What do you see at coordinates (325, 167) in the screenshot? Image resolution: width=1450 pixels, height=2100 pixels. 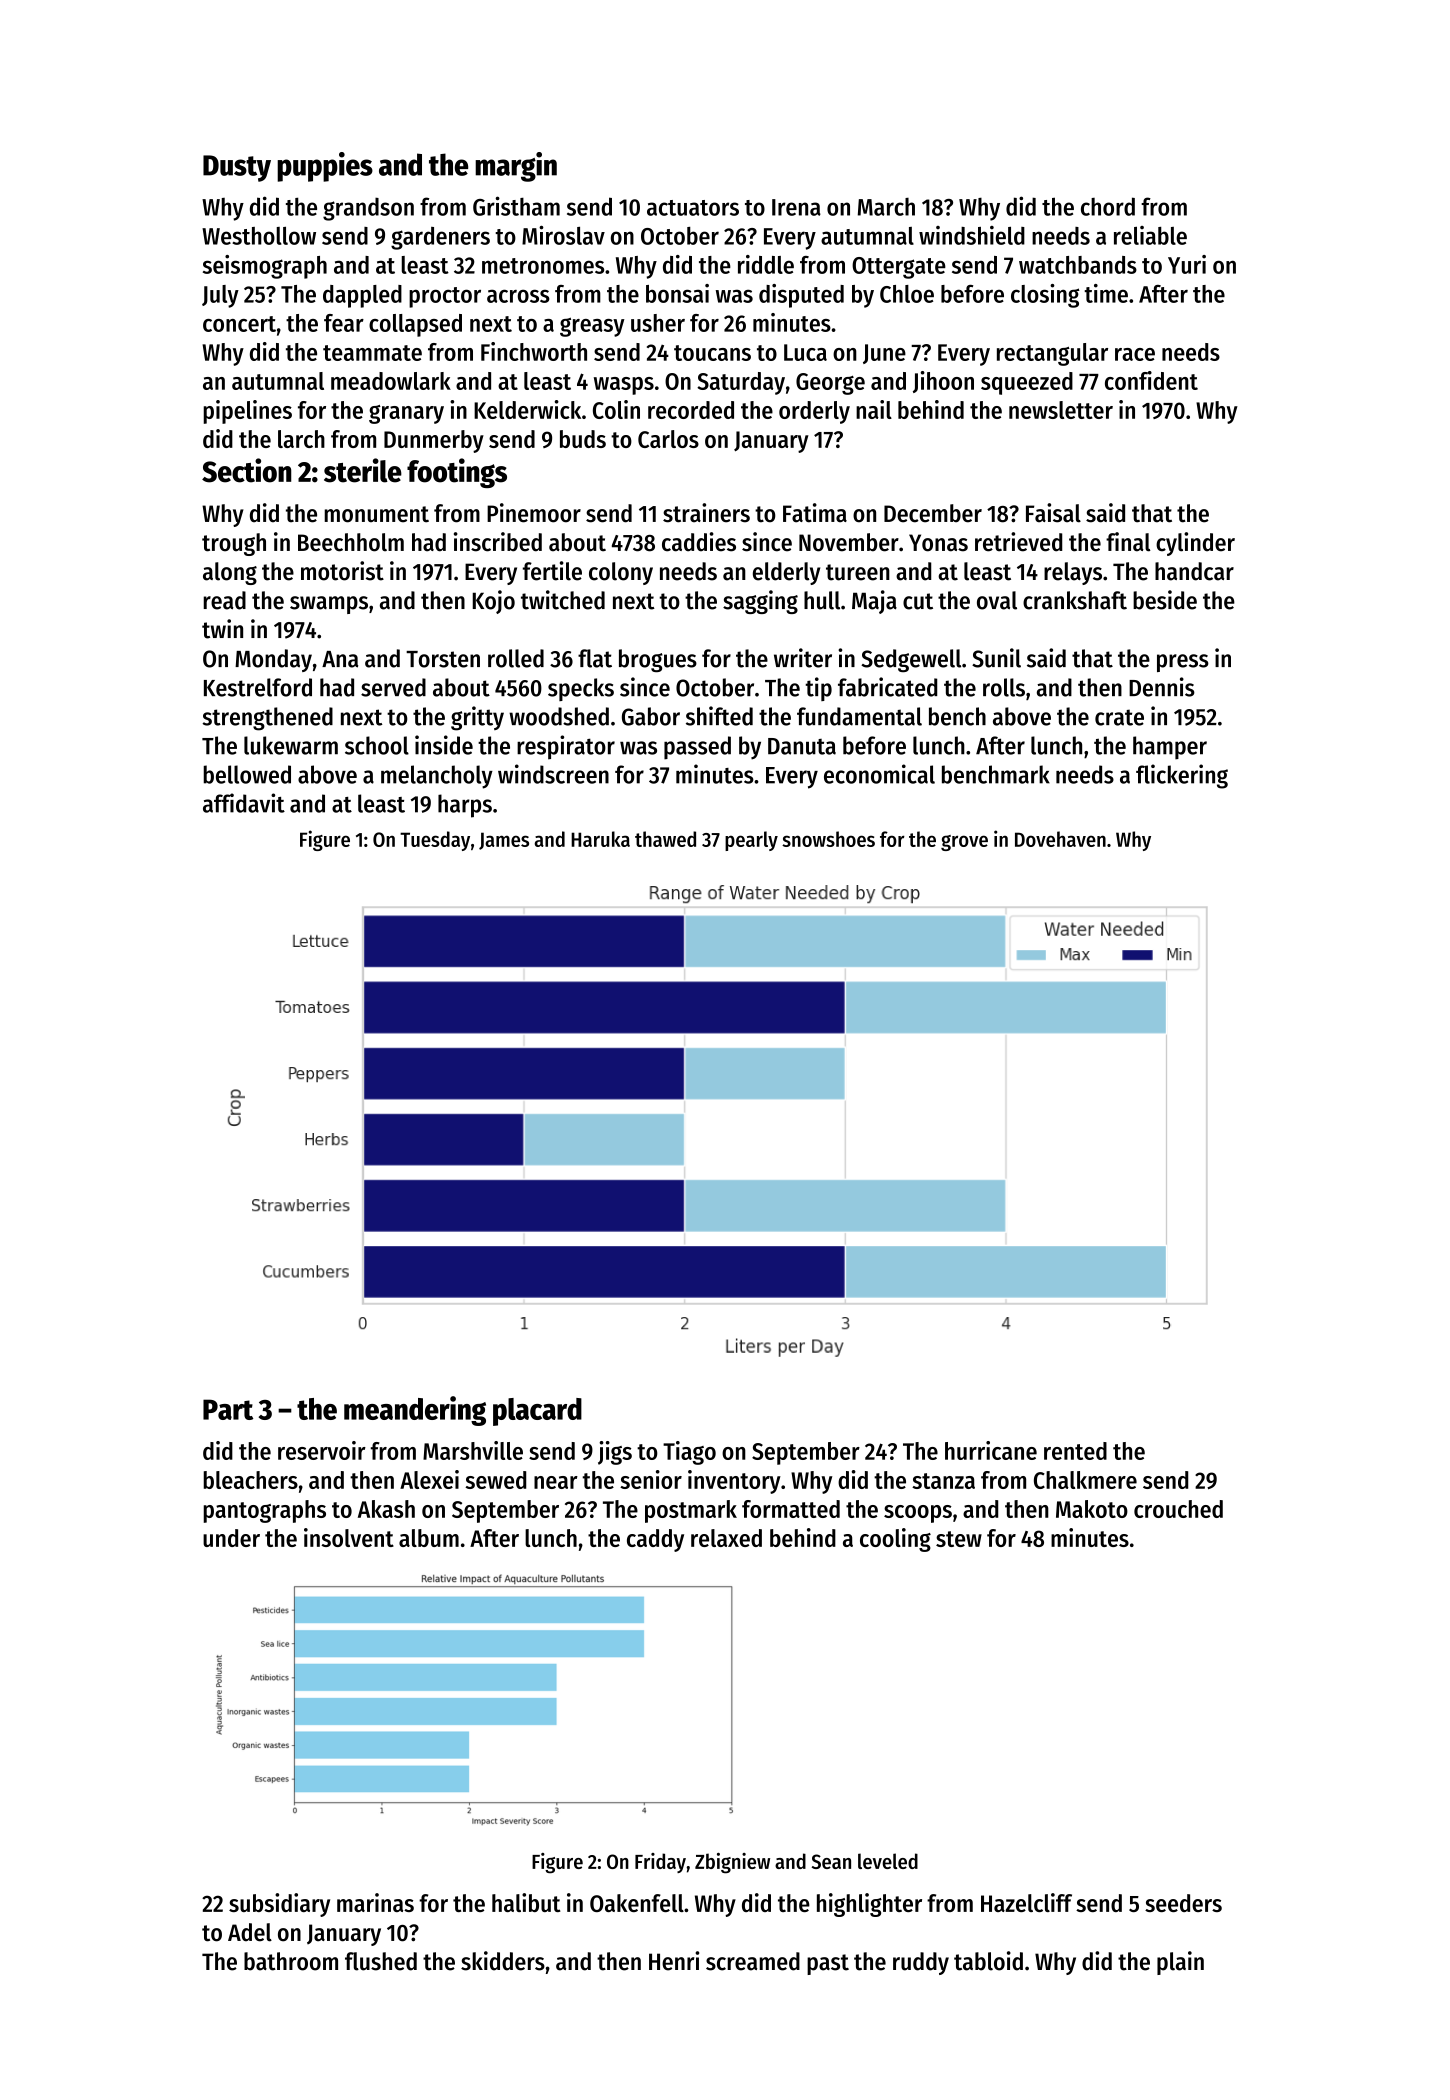 I see `puppies` at bounding box center [325, 167].
